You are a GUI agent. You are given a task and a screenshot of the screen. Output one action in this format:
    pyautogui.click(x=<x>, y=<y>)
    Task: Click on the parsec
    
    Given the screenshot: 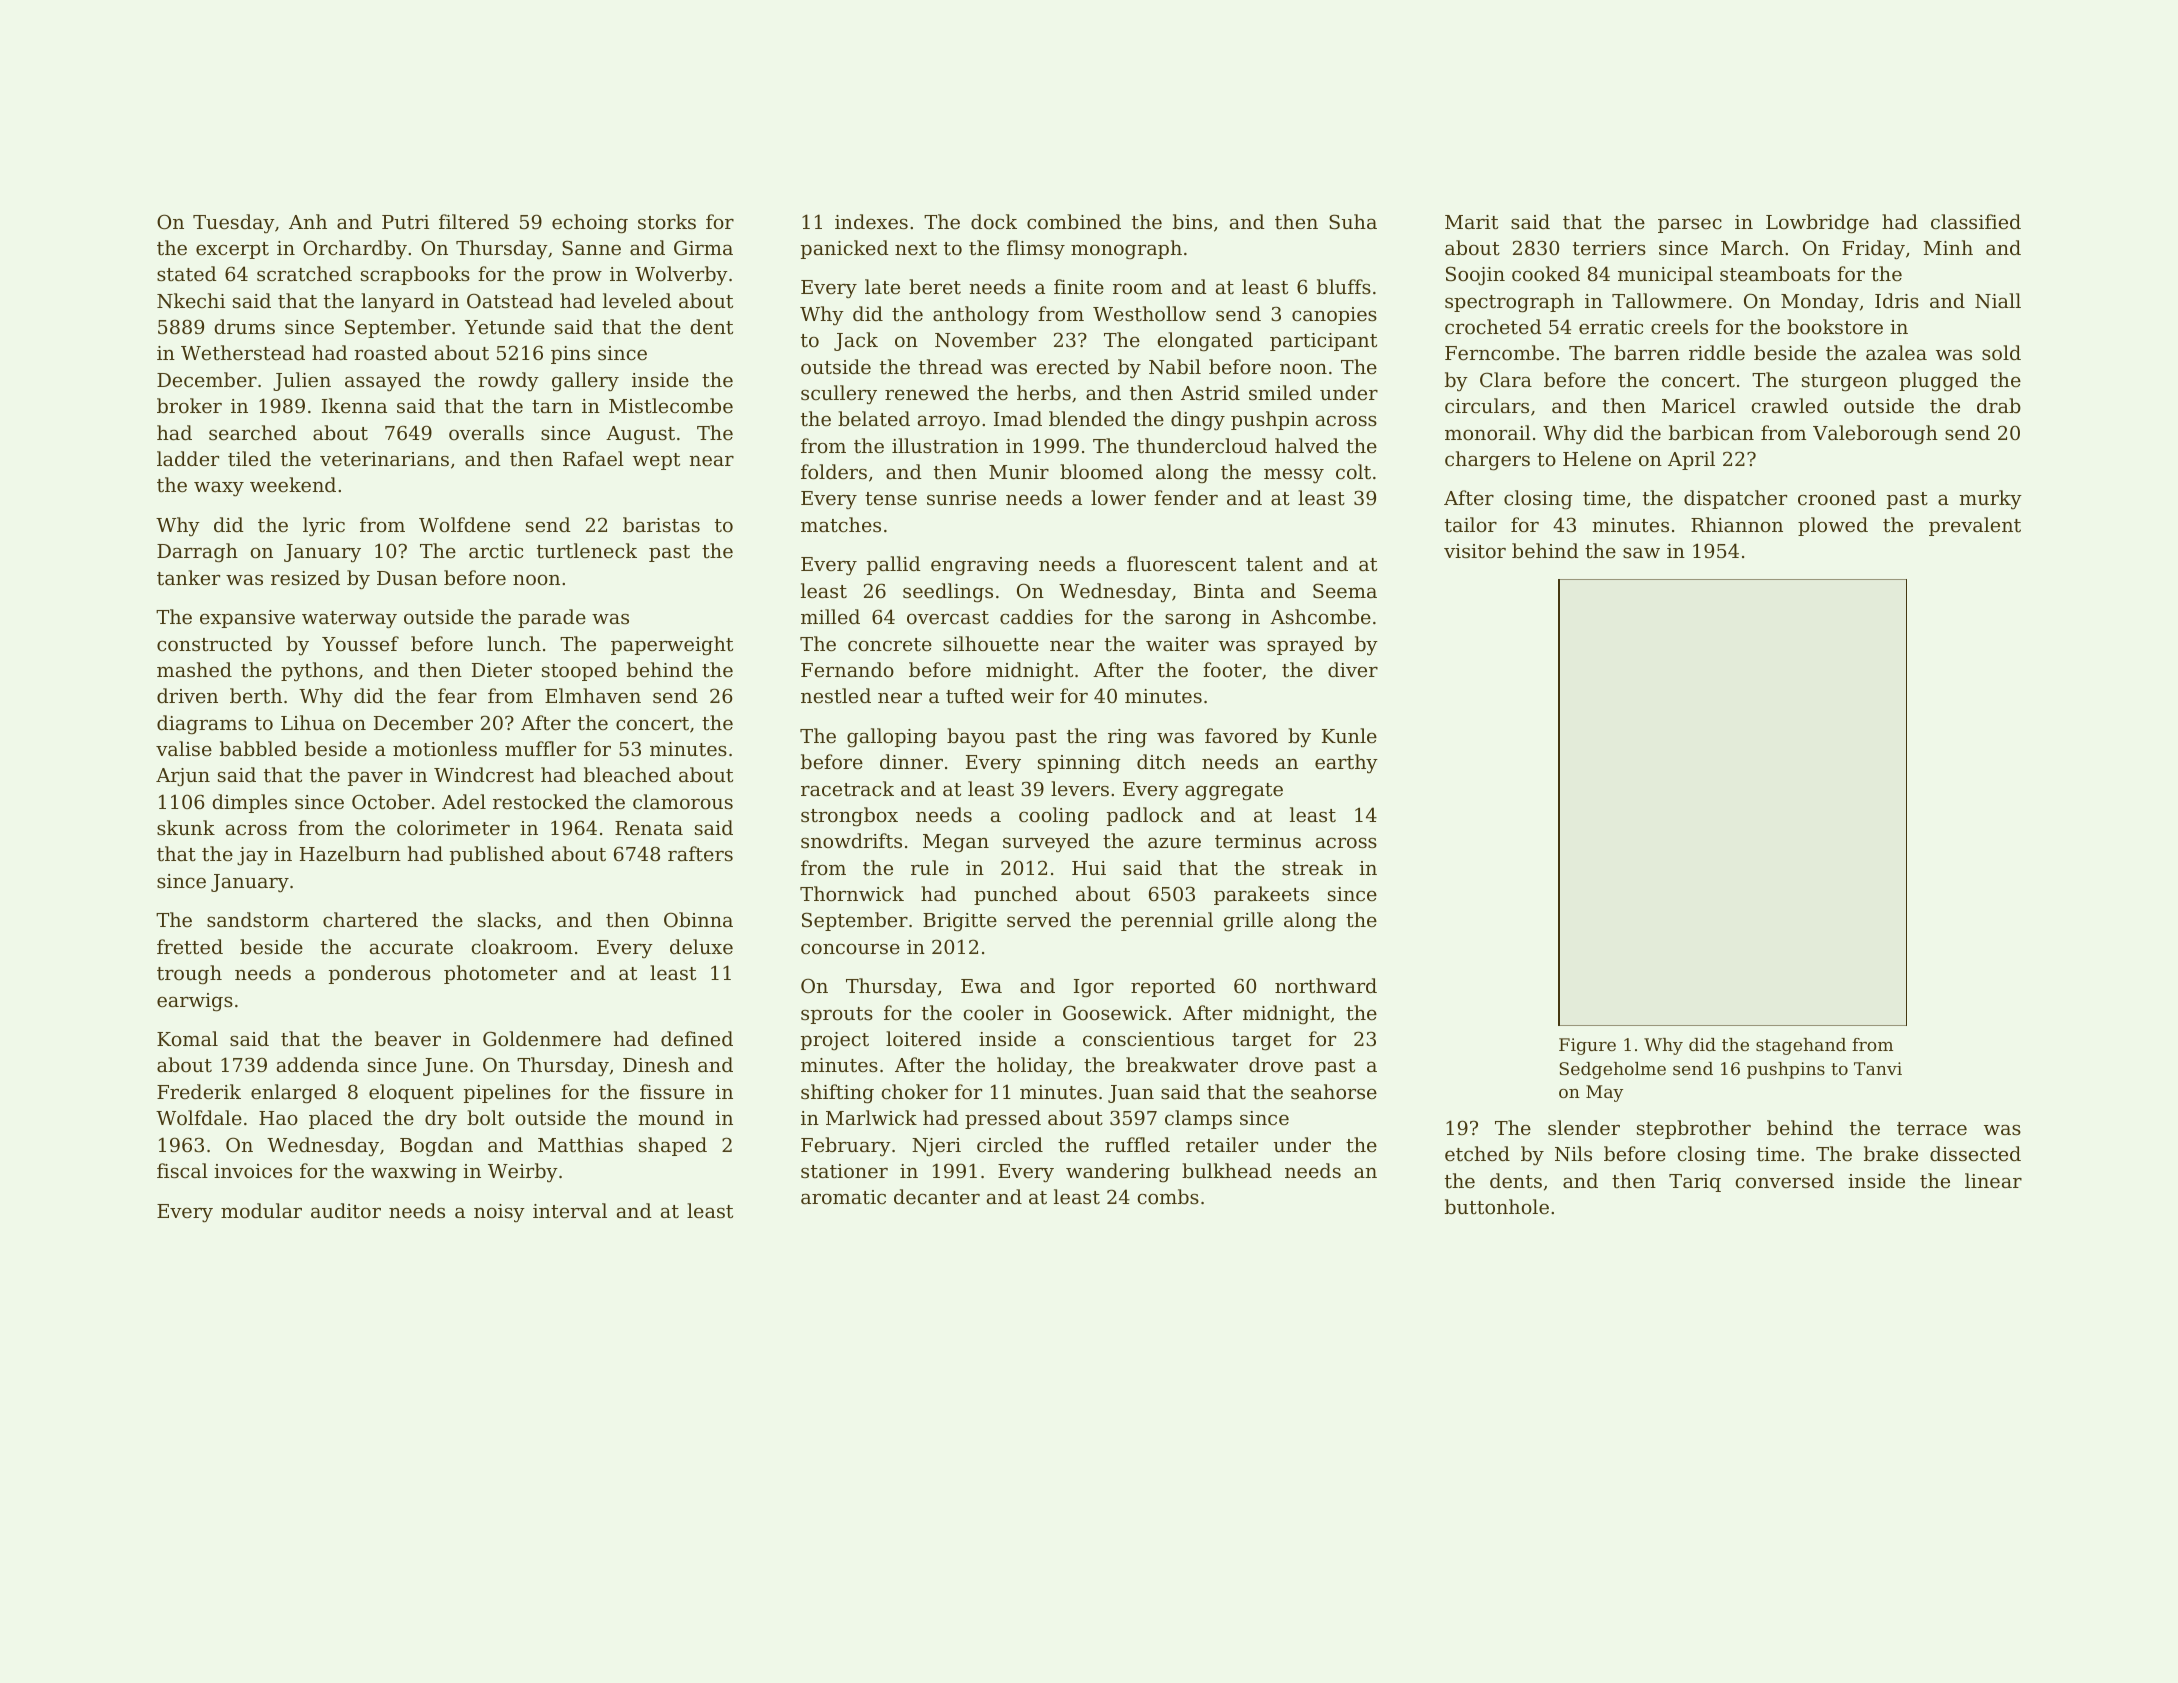 What is the action you would take?
    pyautogui.click(x=1690, y=226)
